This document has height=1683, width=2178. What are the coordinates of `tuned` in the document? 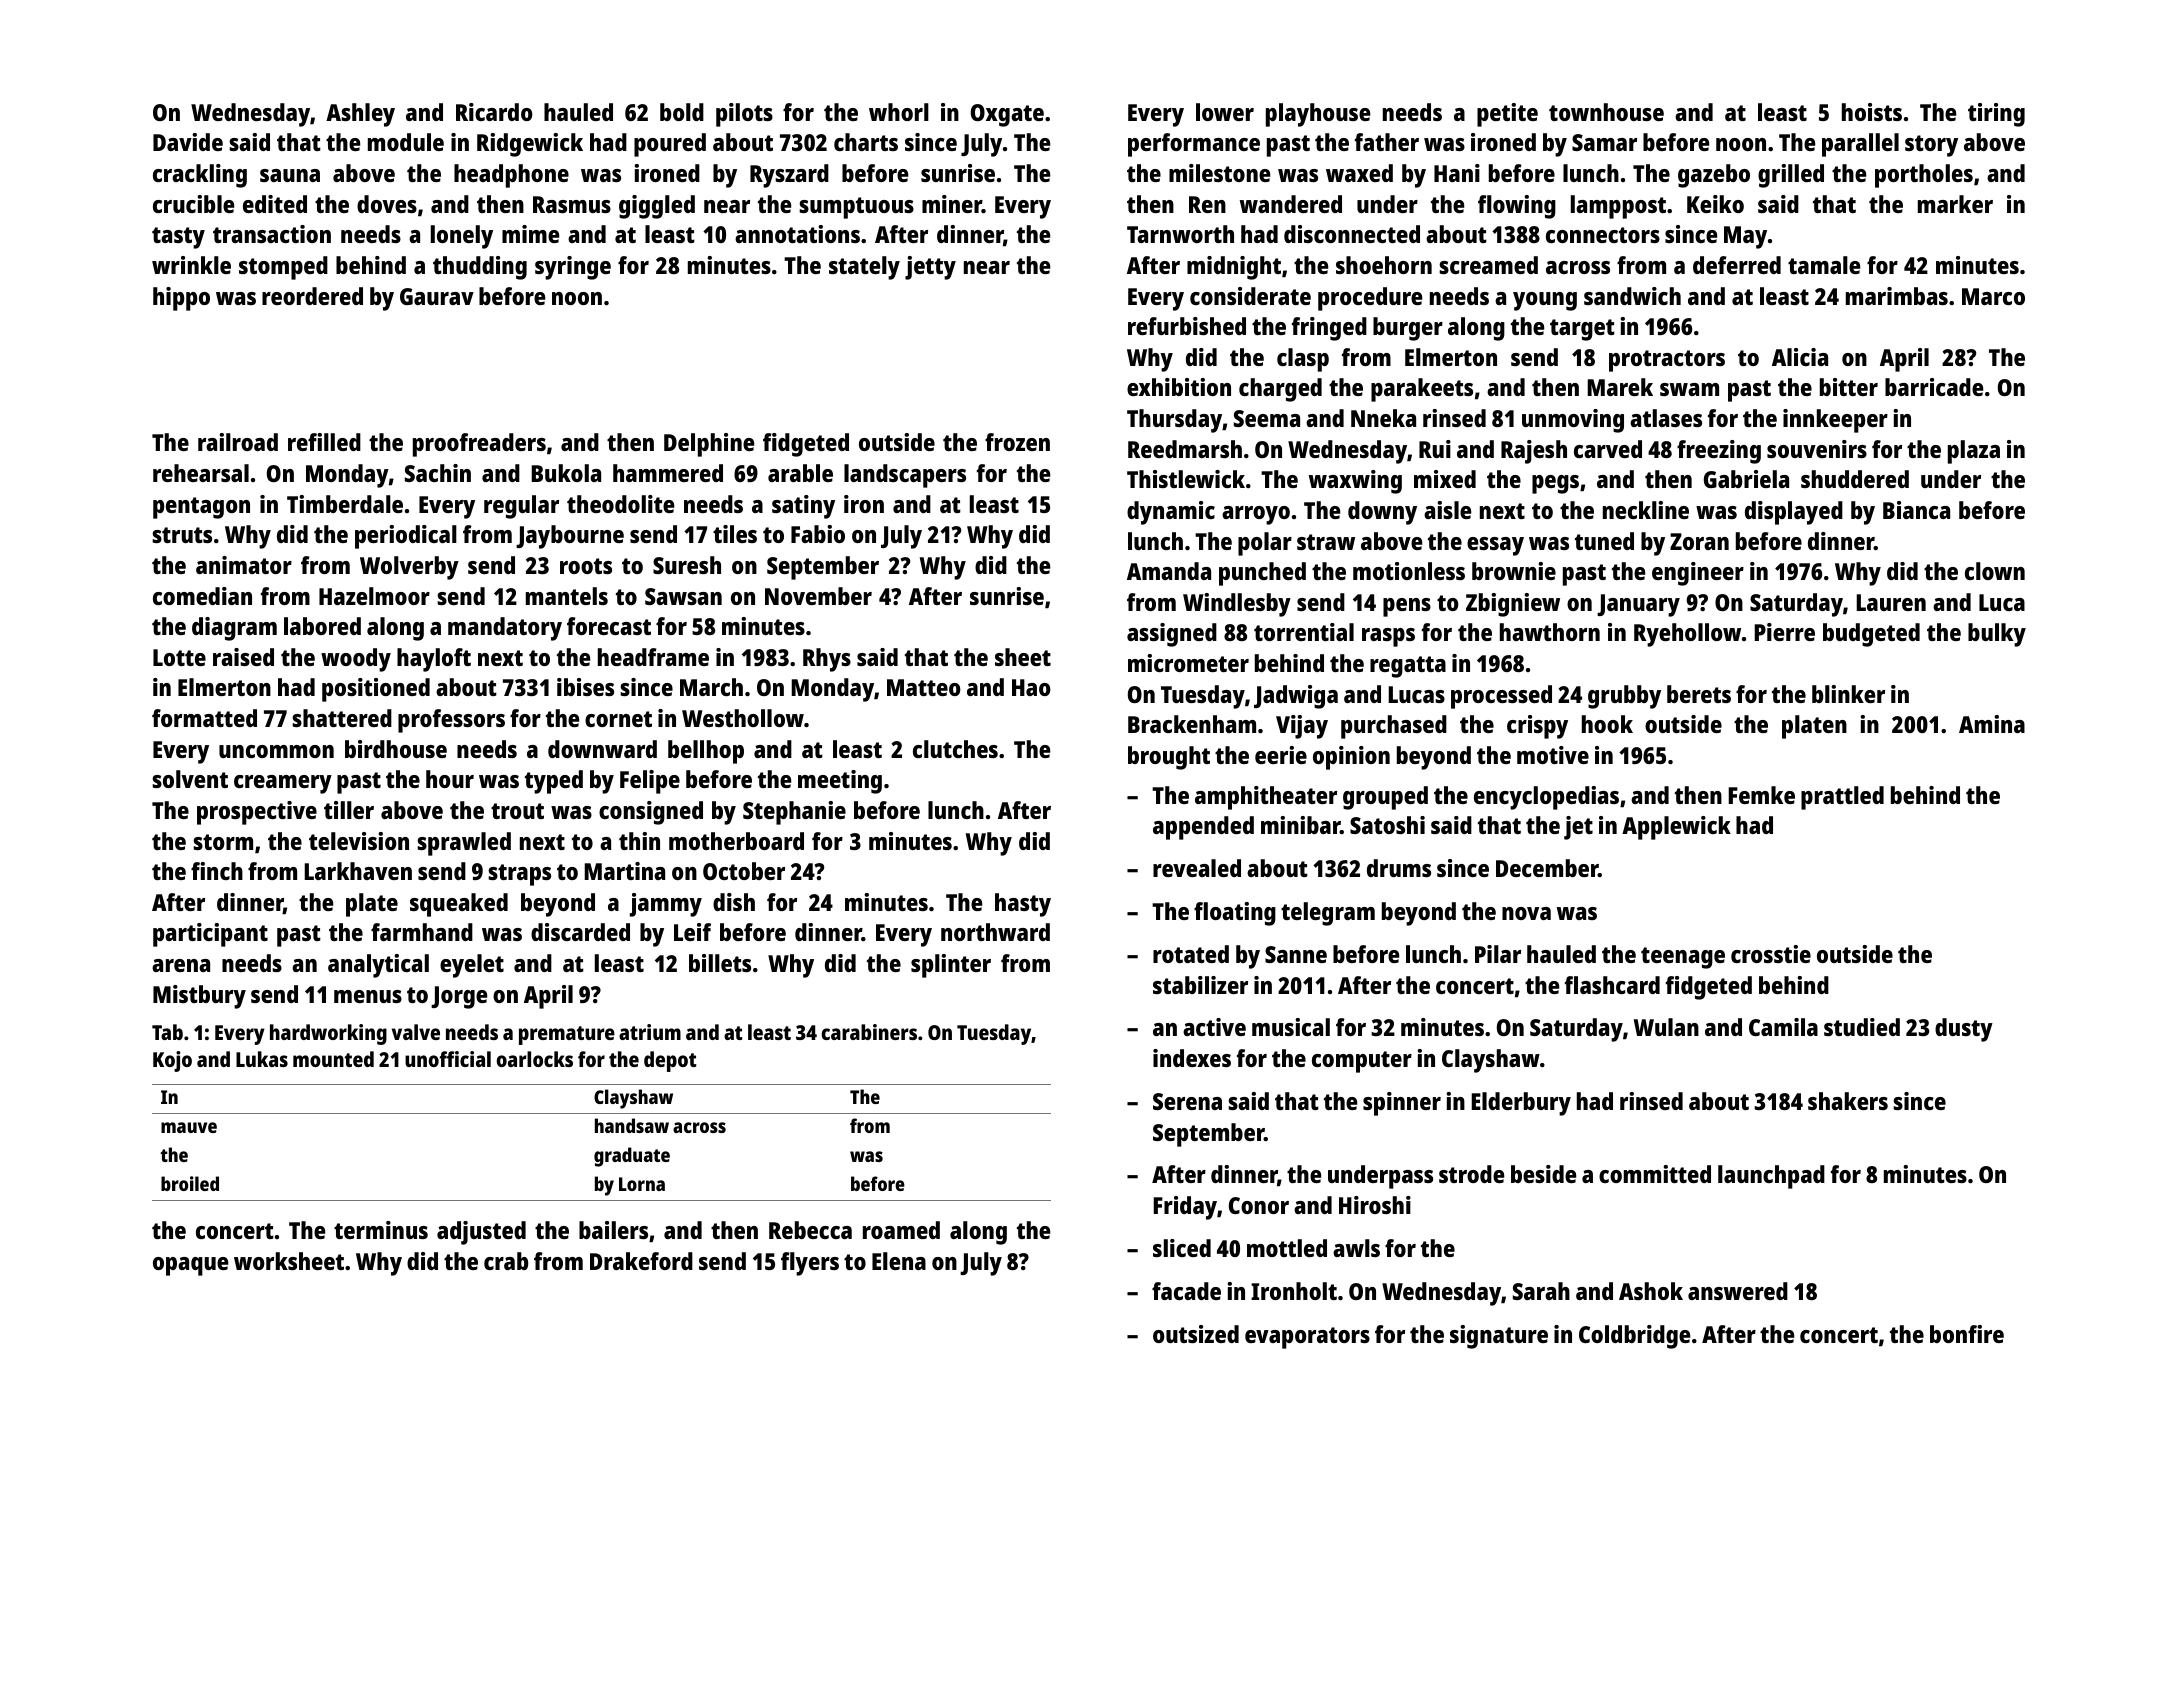 It's located at (1604, 541).
